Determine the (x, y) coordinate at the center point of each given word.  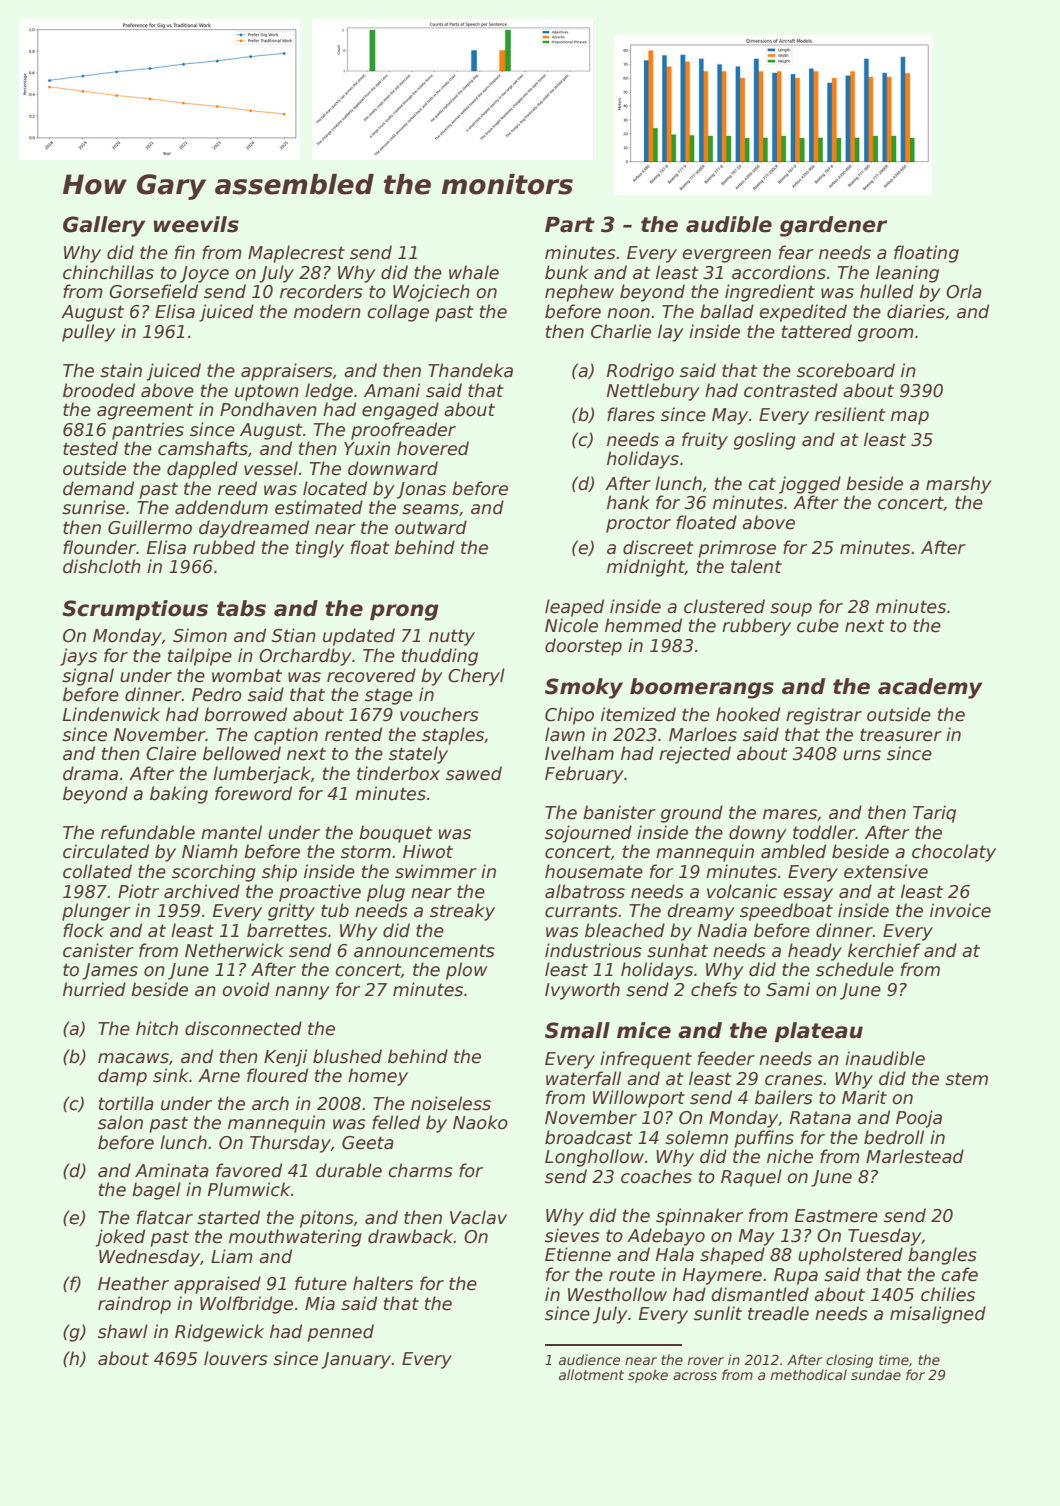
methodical (809, 1374)
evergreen (726, 256)
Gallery (104, 226)
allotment (591, 1374)
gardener (833, 226)
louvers (236, 1358)
